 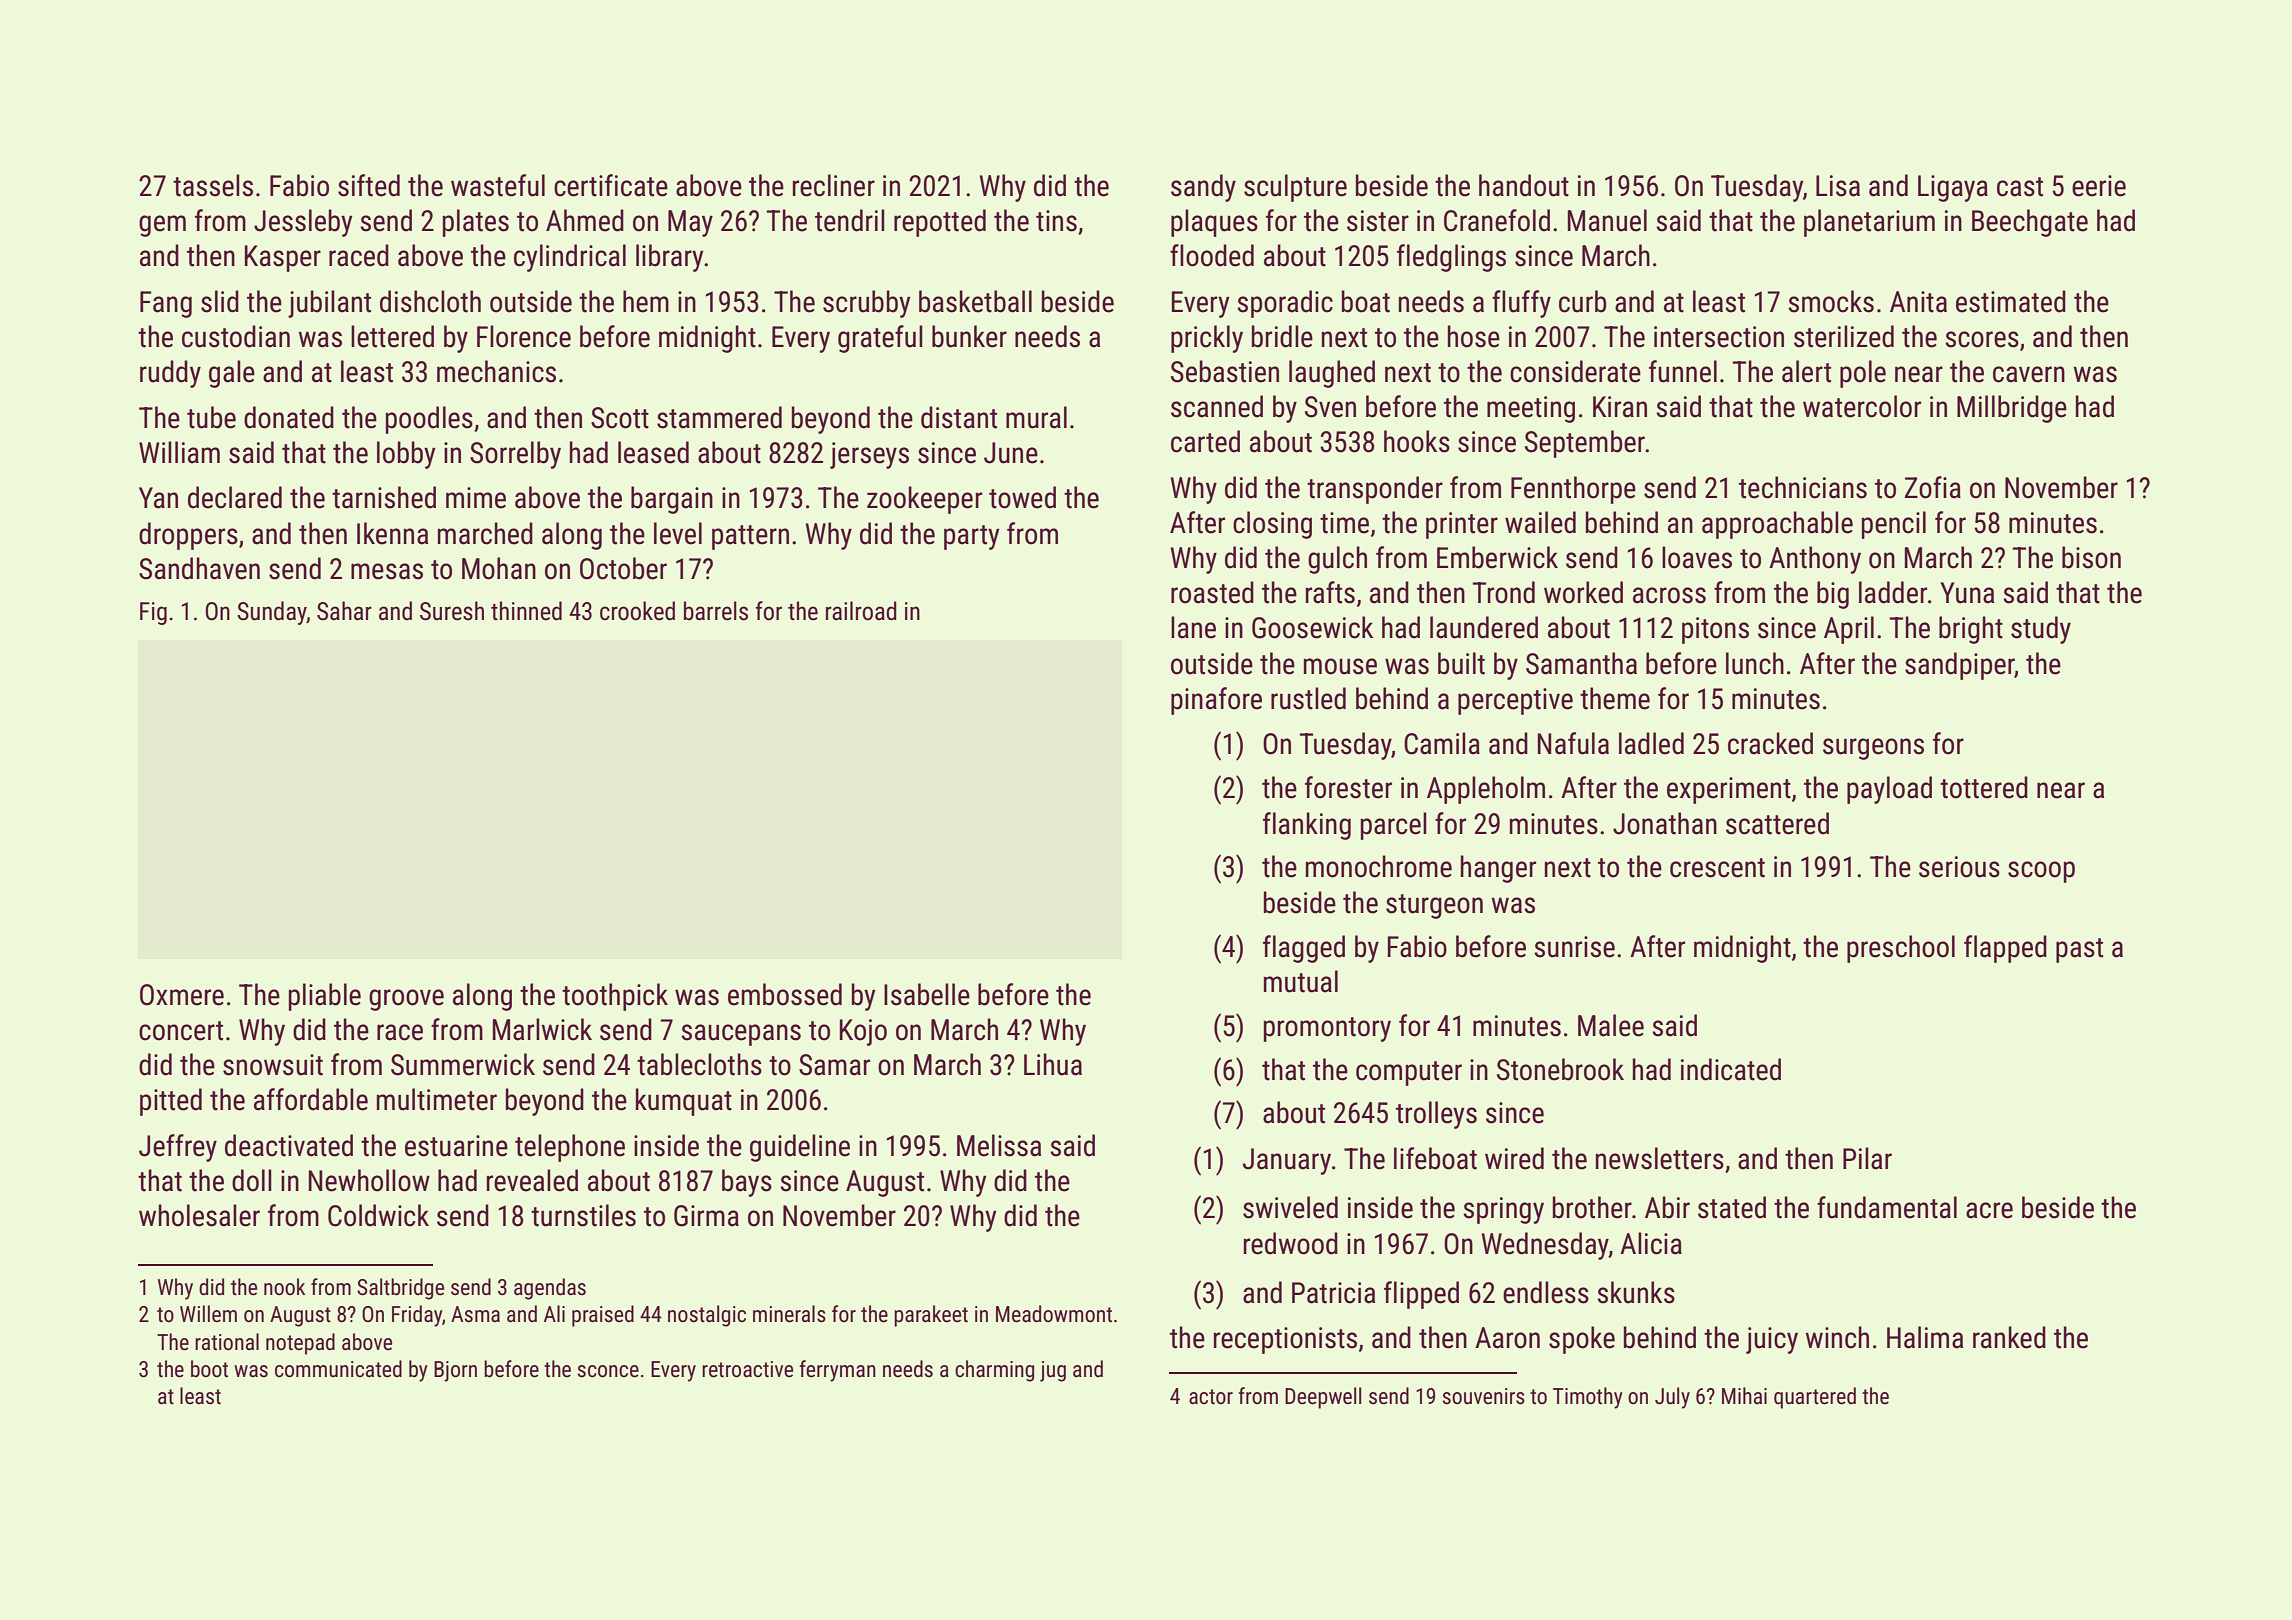 What do you see at coordinates (1697, 557) in the document?
I see `loaves` at bounding box center [1697, 557].
